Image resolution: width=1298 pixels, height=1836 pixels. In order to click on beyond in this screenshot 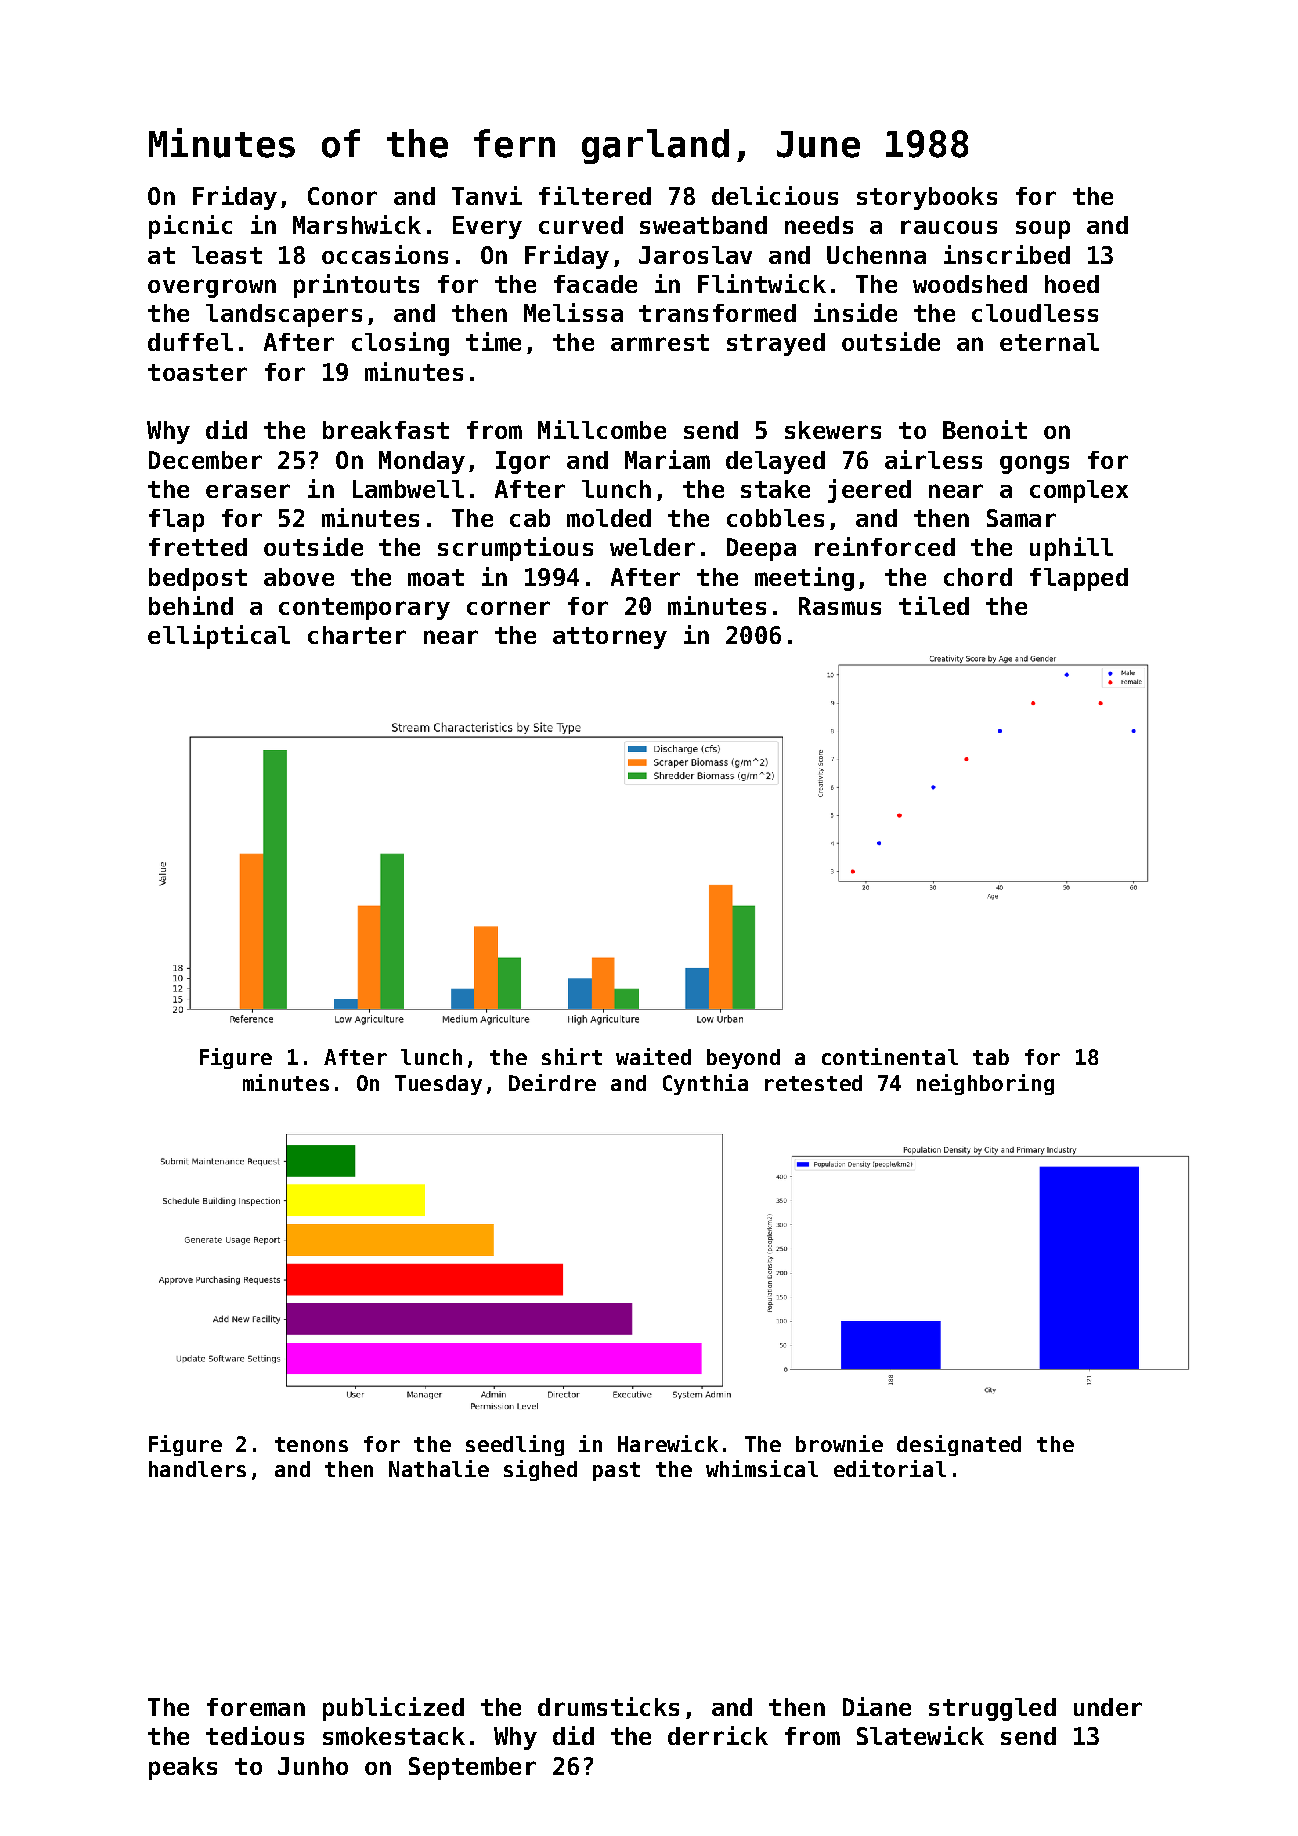, I will do `click(743, 1059)`.
